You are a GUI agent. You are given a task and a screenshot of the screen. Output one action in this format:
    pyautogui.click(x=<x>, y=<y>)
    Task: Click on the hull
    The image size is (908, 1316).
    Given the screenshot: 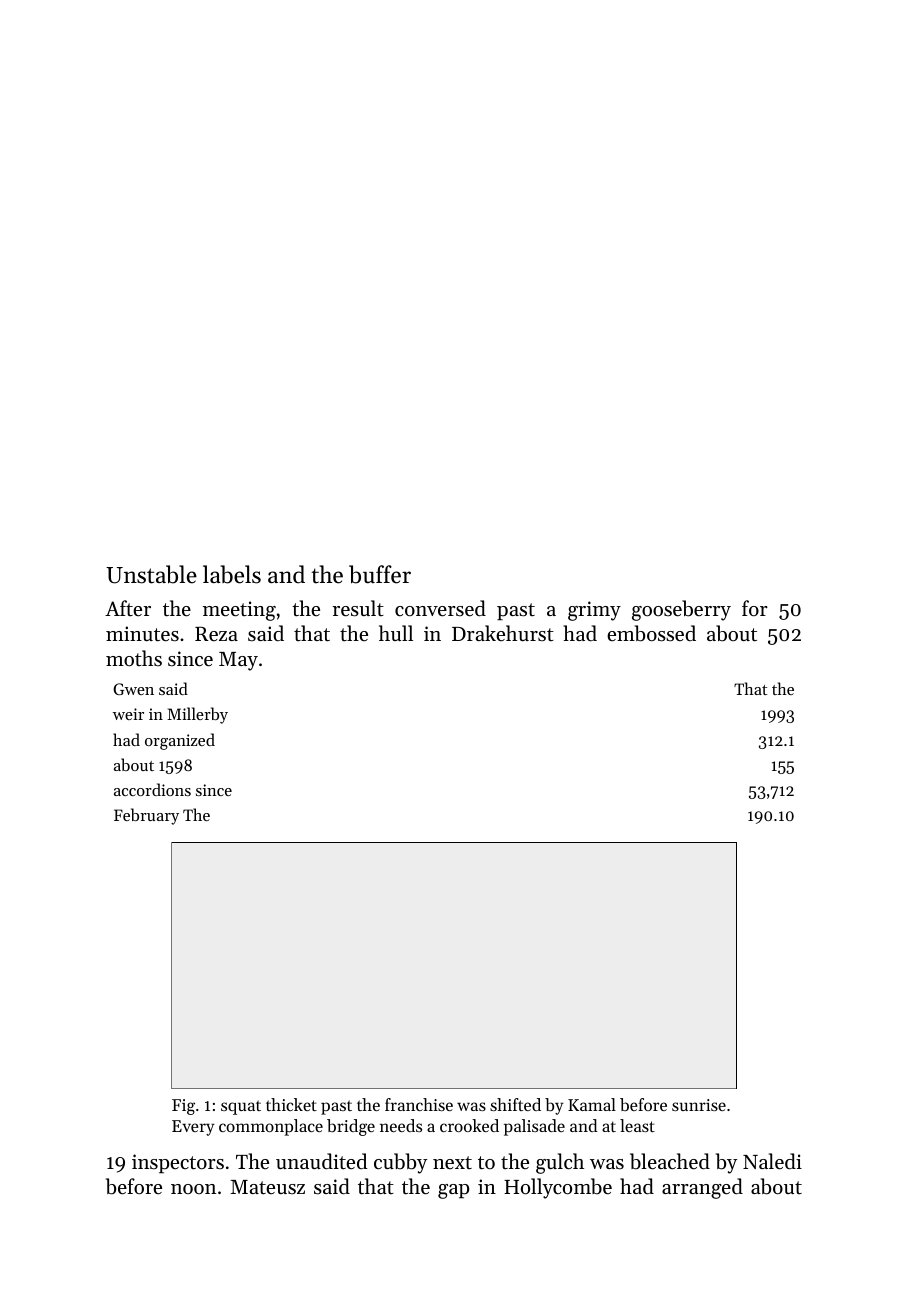 What is the action you would take?
    pyautogui.click(x=396, y=633)
